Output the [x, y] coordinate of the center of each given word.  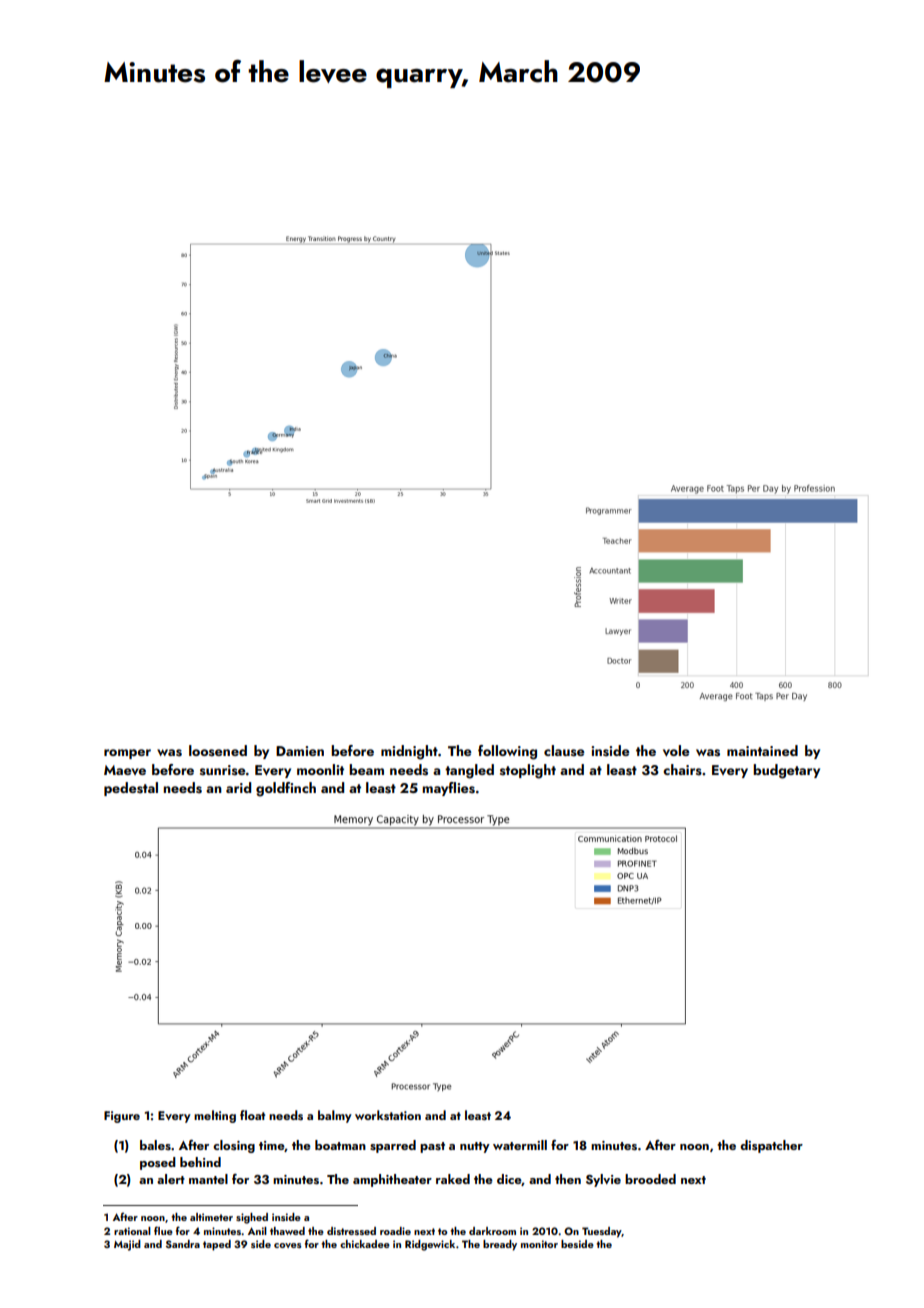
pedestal [131, 789]
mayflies [448, 789]
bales [155, 1145]
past [432, 1147]
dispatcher [771, 1146]
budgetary [786, 771]
